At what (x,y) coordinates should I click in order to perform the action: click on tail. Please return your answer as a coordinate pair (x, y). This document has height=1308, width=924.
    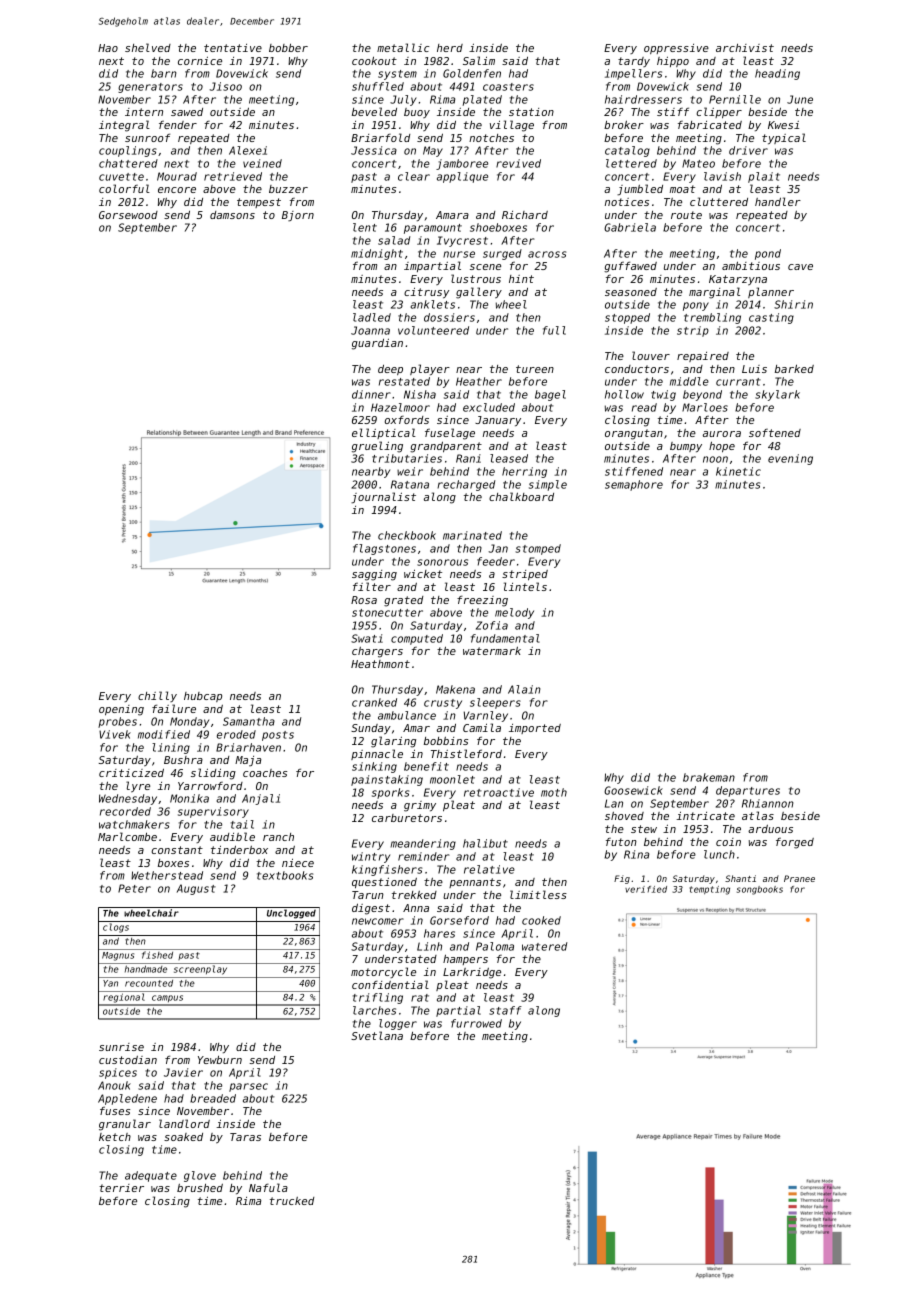
    Looking at the image, I should click on (242, 824).
